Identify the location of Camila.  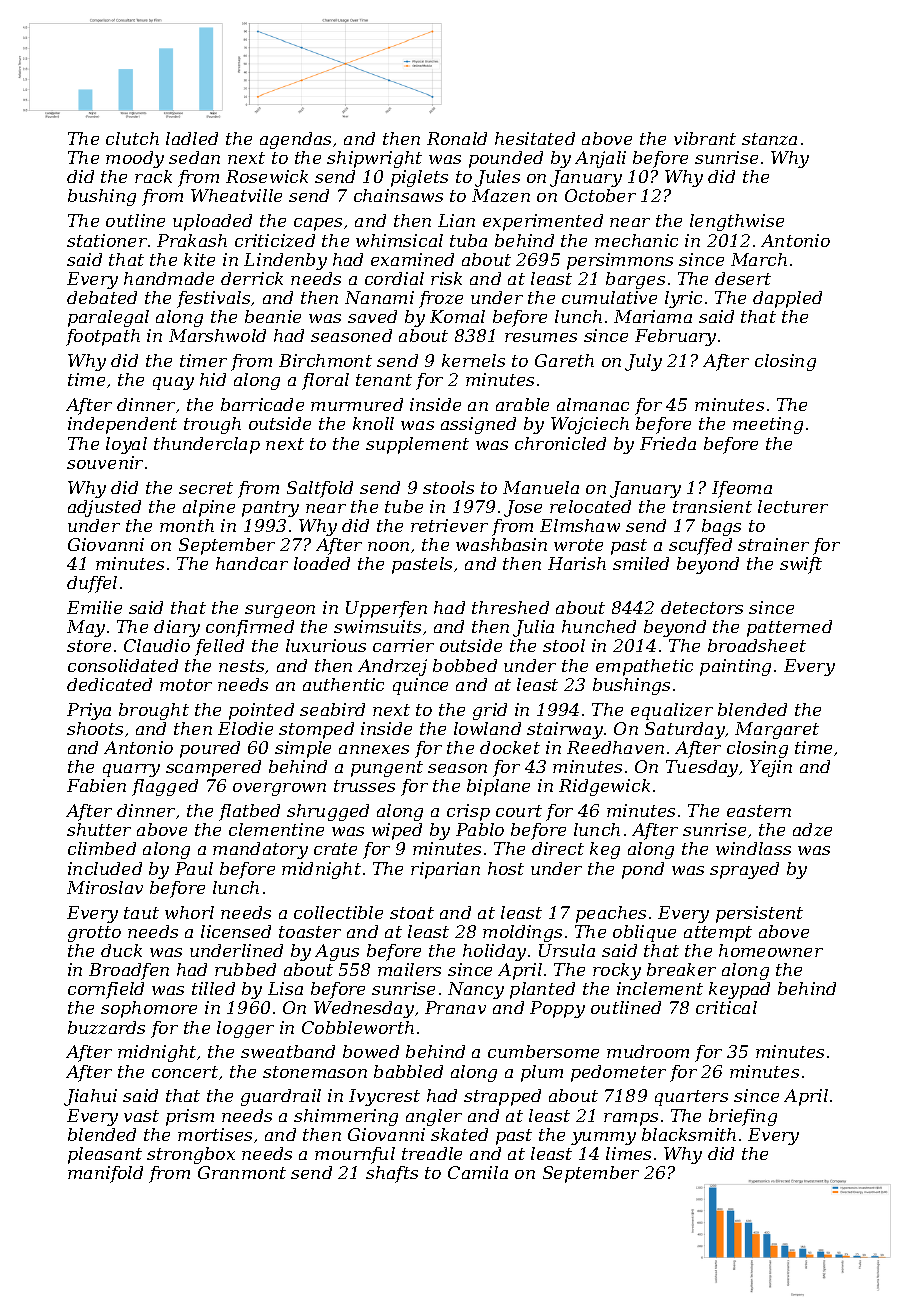
(478, 1172).
